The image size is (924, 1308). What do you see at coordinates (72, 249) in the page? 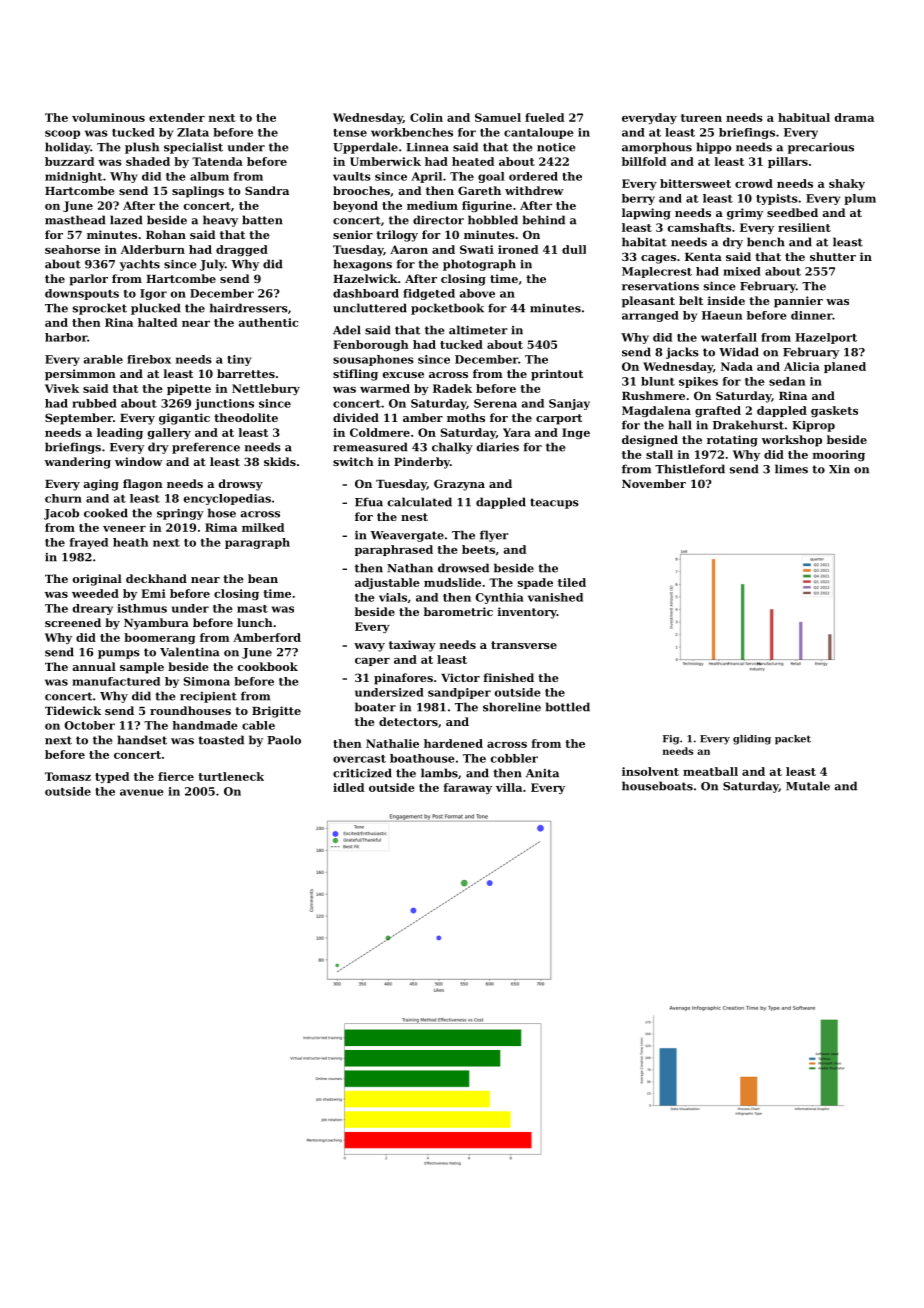
I see `seahorse` at bounding box center [72, 249].
